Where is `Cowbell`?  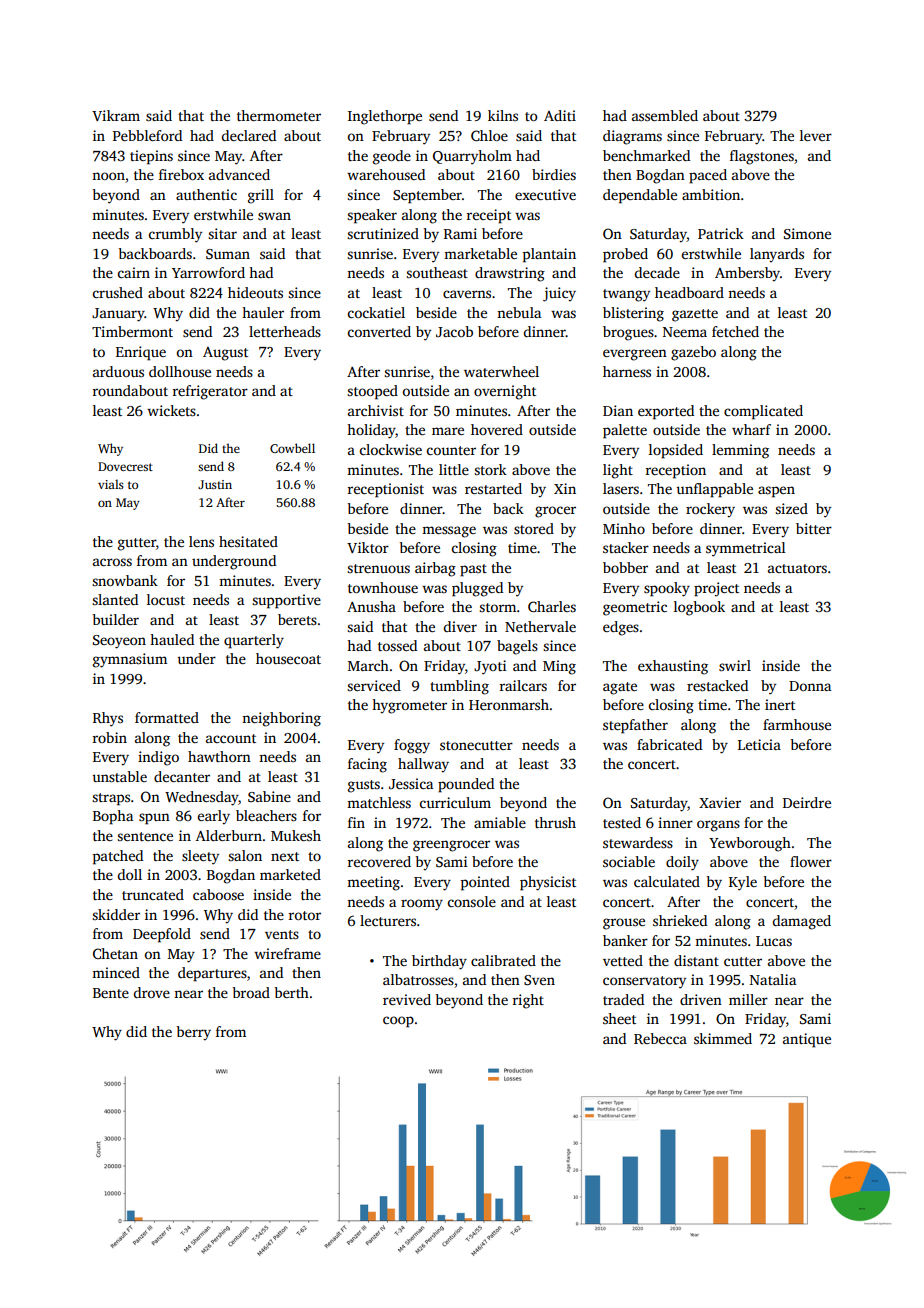 Cowbell is located at coordinates (292, 448).
